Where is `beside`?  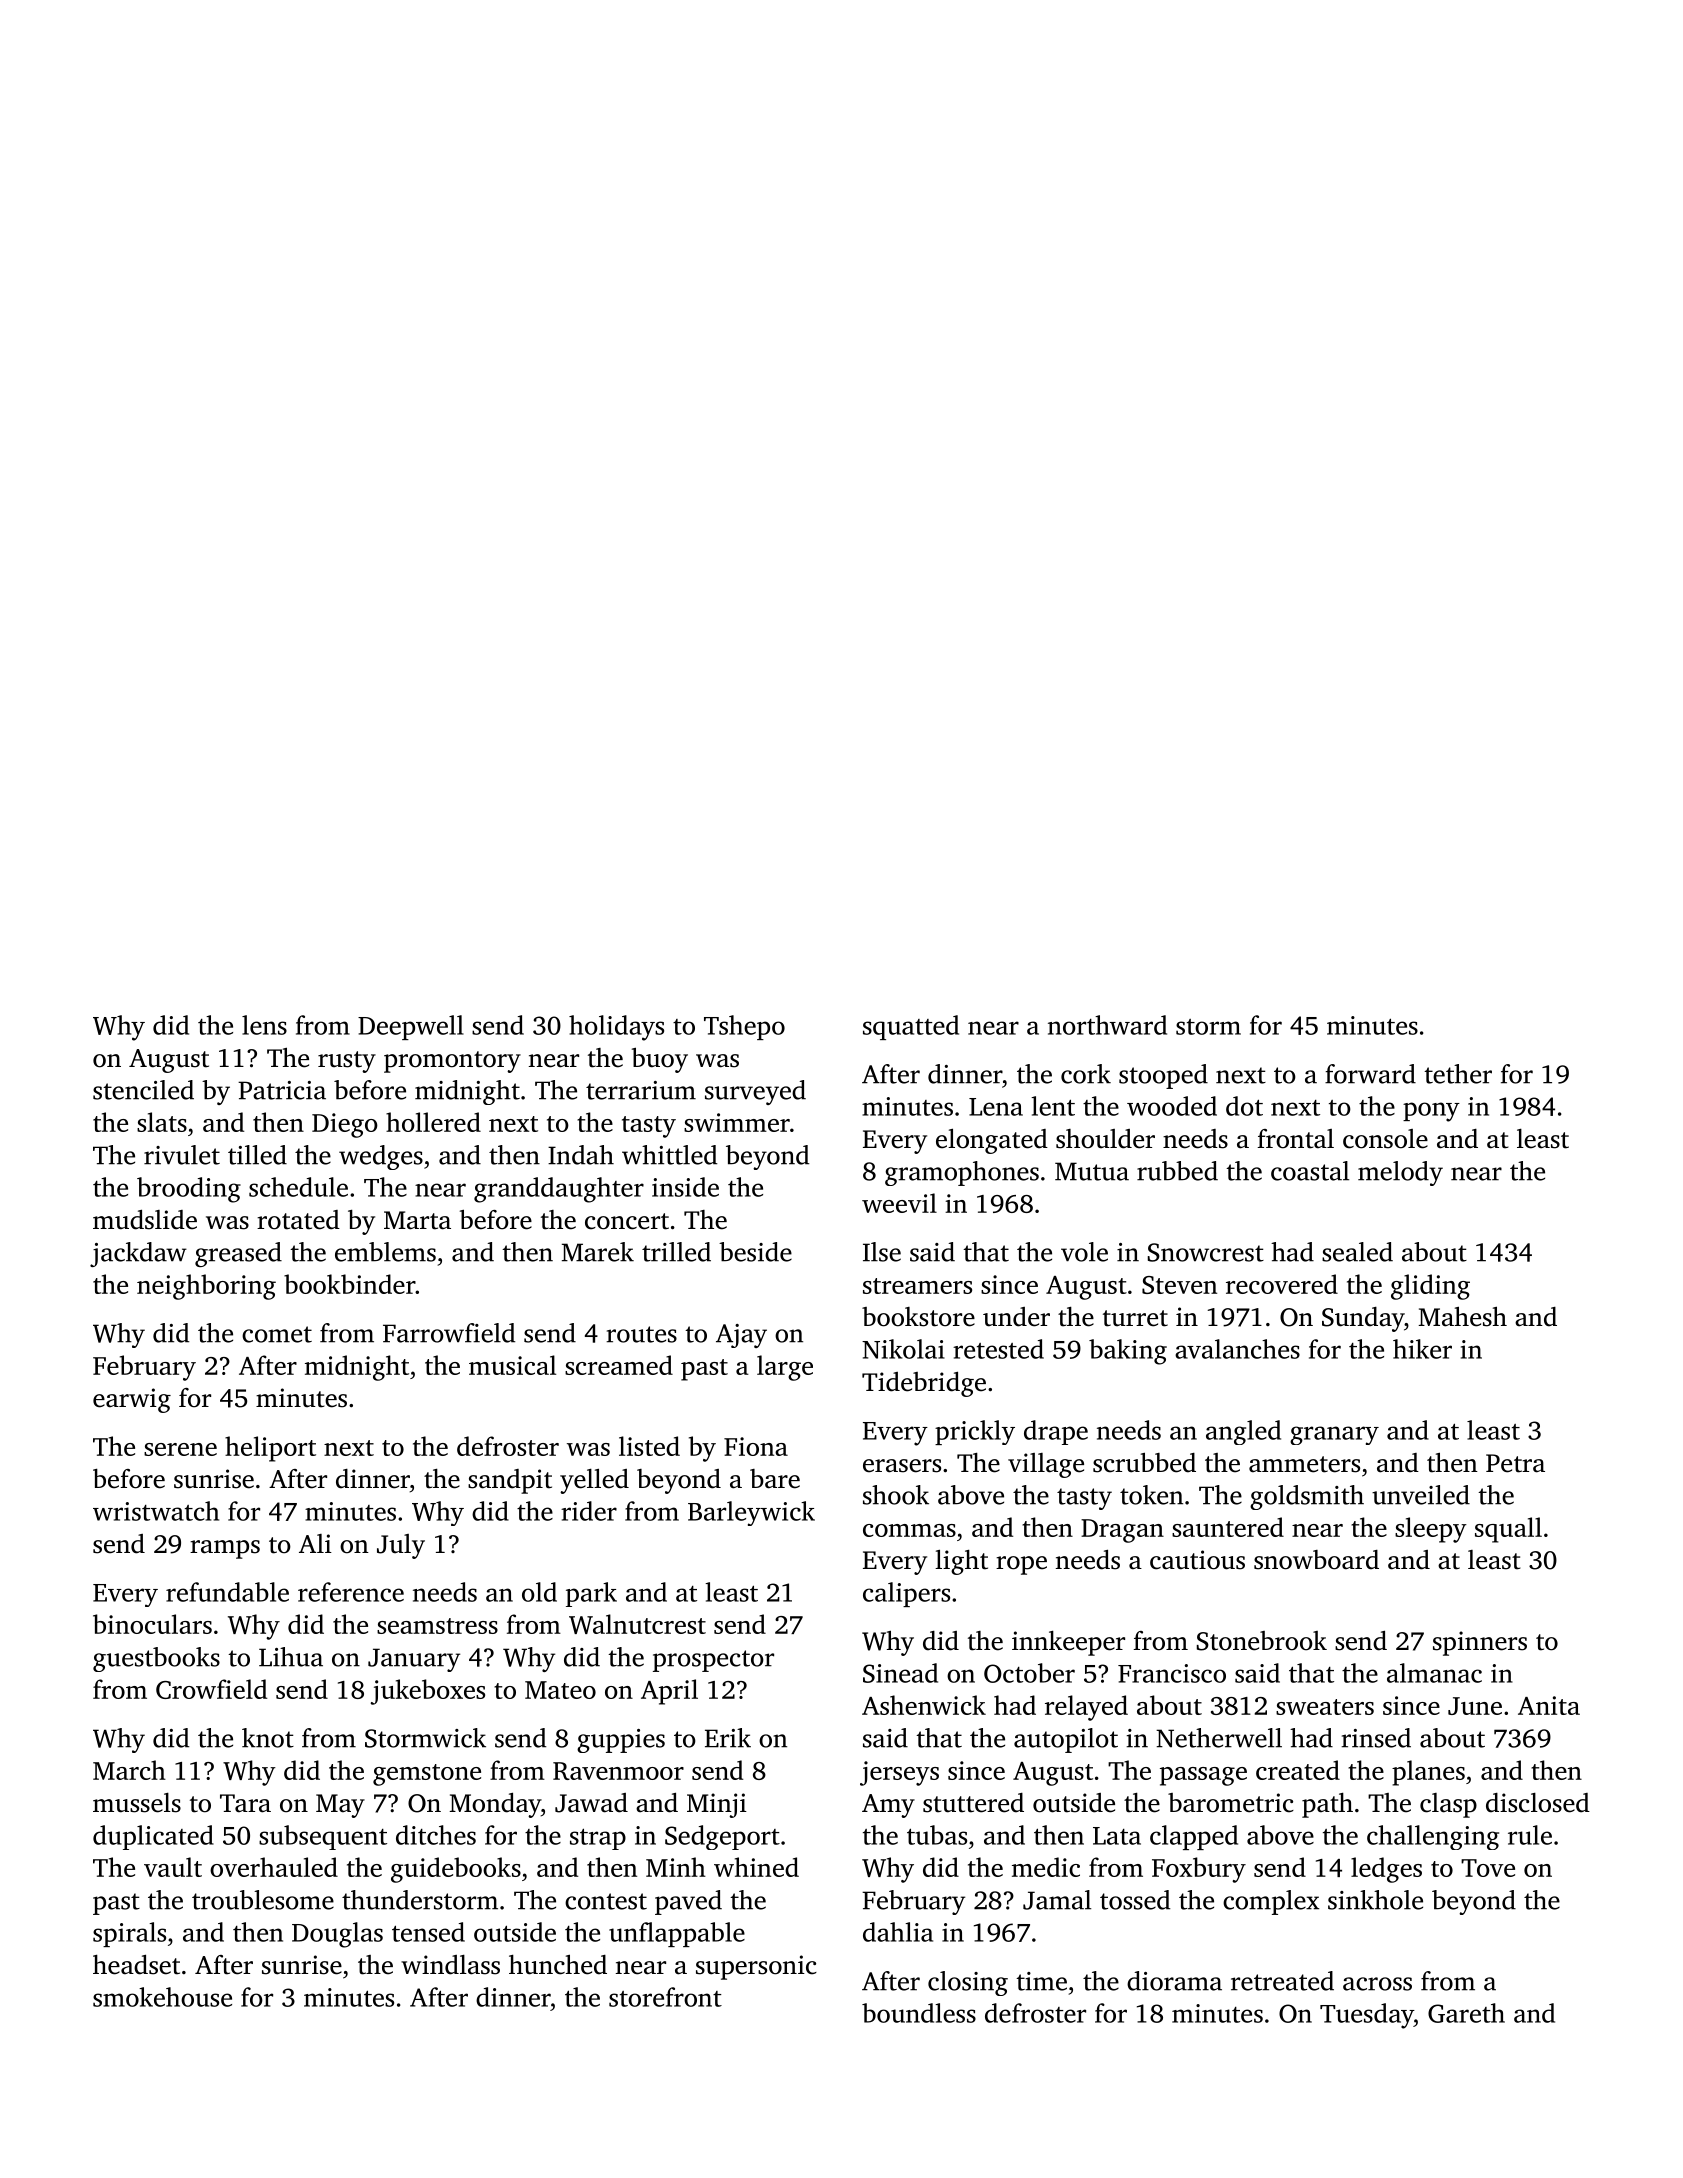 beside is located at coordinates (755, 1252).
